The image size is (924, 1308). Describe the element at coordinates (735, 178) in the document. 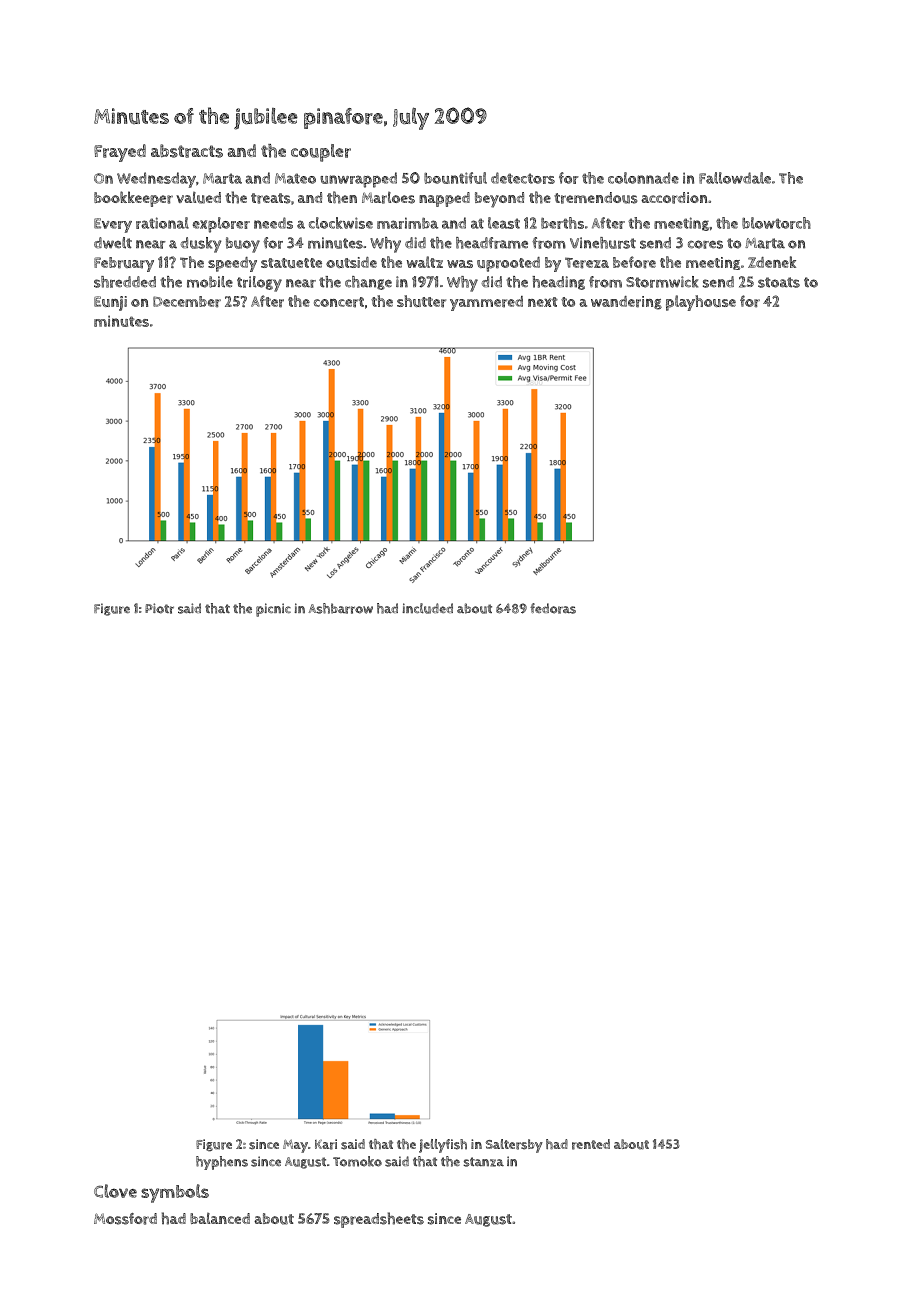

I see `Fallowdale` at that location.
